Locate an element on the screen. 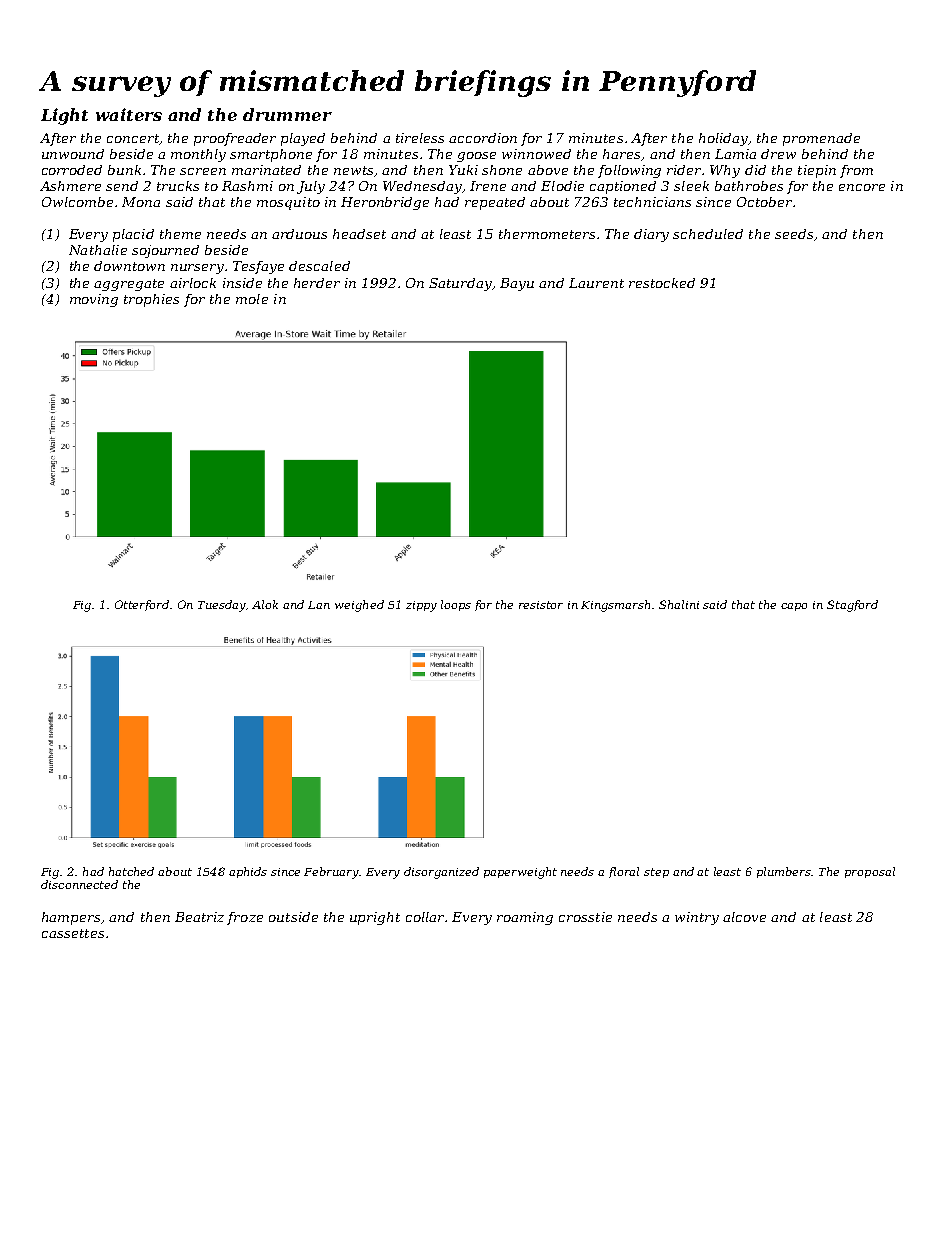  plumbers is located at coordinates (784, 872).
